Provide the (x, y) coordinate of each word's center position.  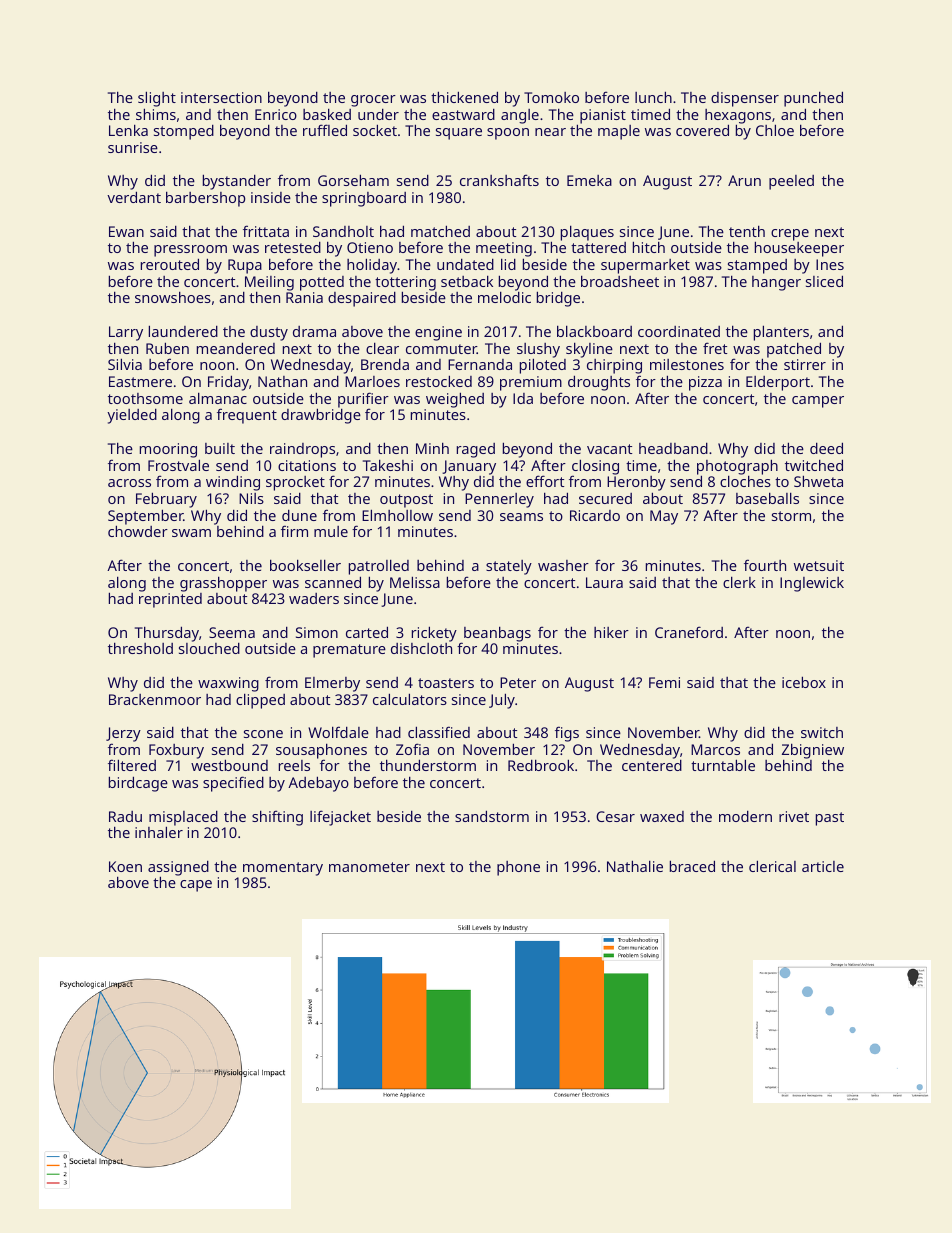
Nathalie (635, 866)
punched (813, 99)
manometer (369, 867)
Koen (125, 866)
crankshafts (499, 180)
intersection (221, 97)
